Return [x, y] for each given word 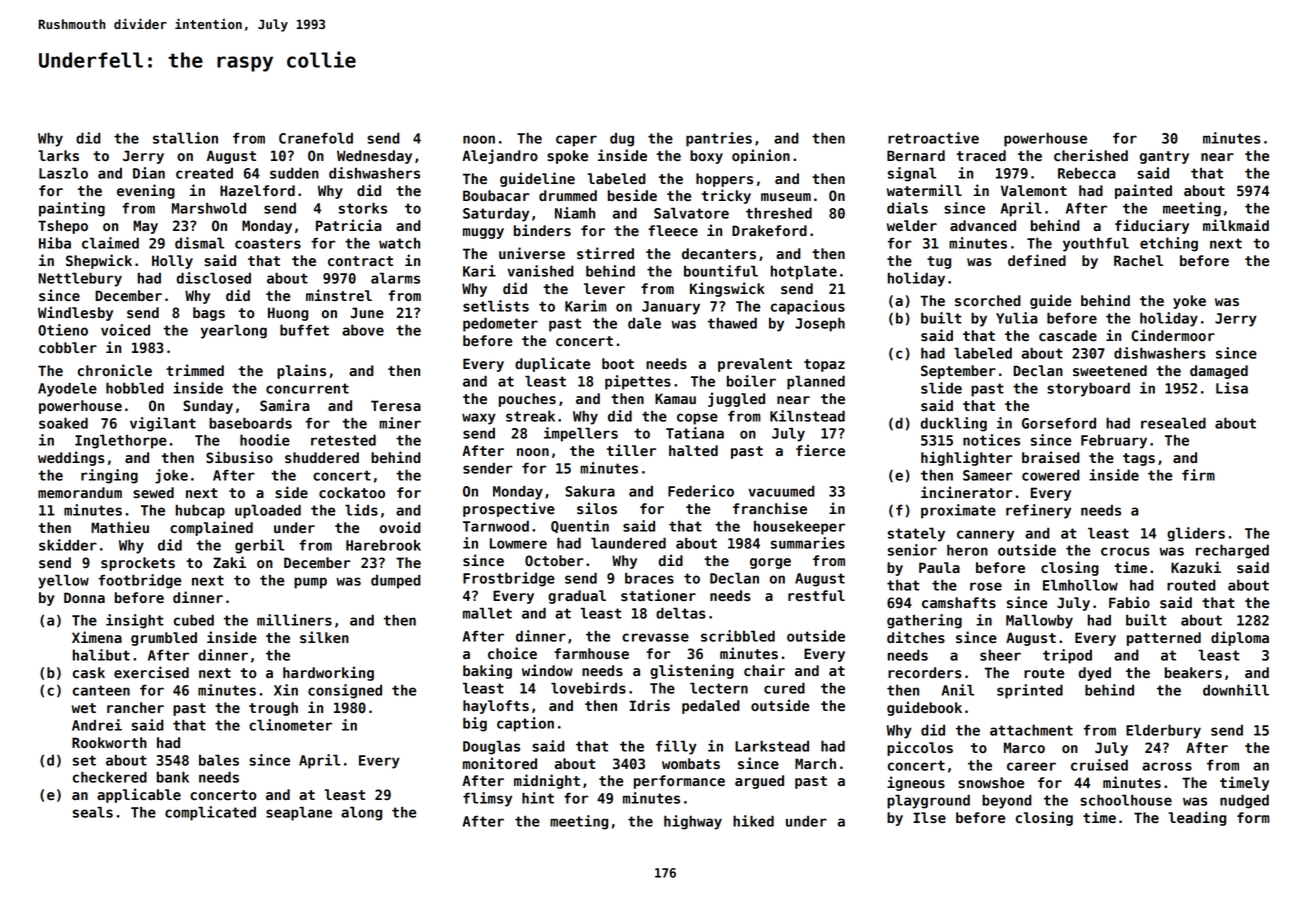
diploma [1240, 638]
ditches [916, 637]
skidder [68, 545]
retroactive [933, 138]
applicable [139, 795]
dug [622, 140]
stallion [185, 138]
